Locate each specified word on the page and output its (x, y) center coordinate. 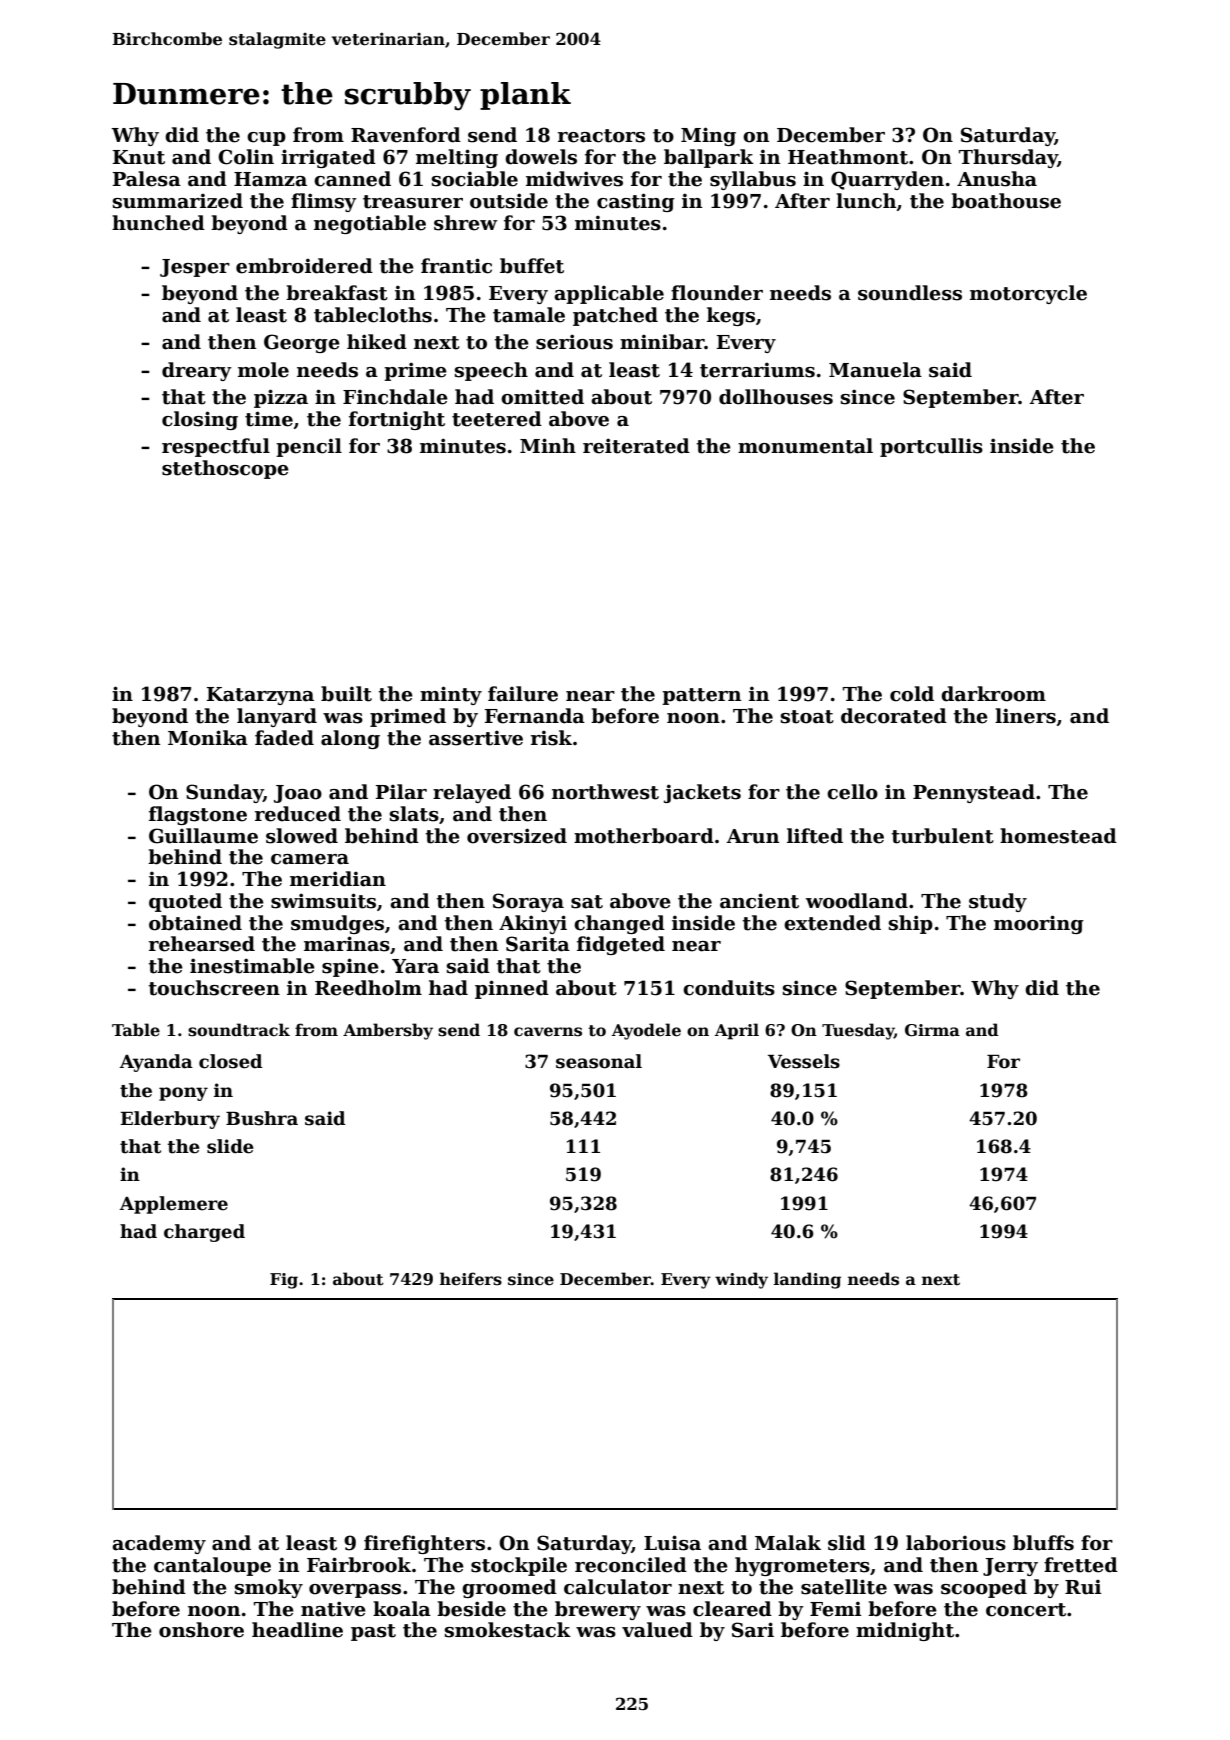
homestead (1058, 836)
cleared (732, 1609)
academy (159, 1544)
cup (266, 139)
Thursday (1008, 158)
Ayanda (156, 1063)
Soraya (528, 902)
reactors (601, 136)
